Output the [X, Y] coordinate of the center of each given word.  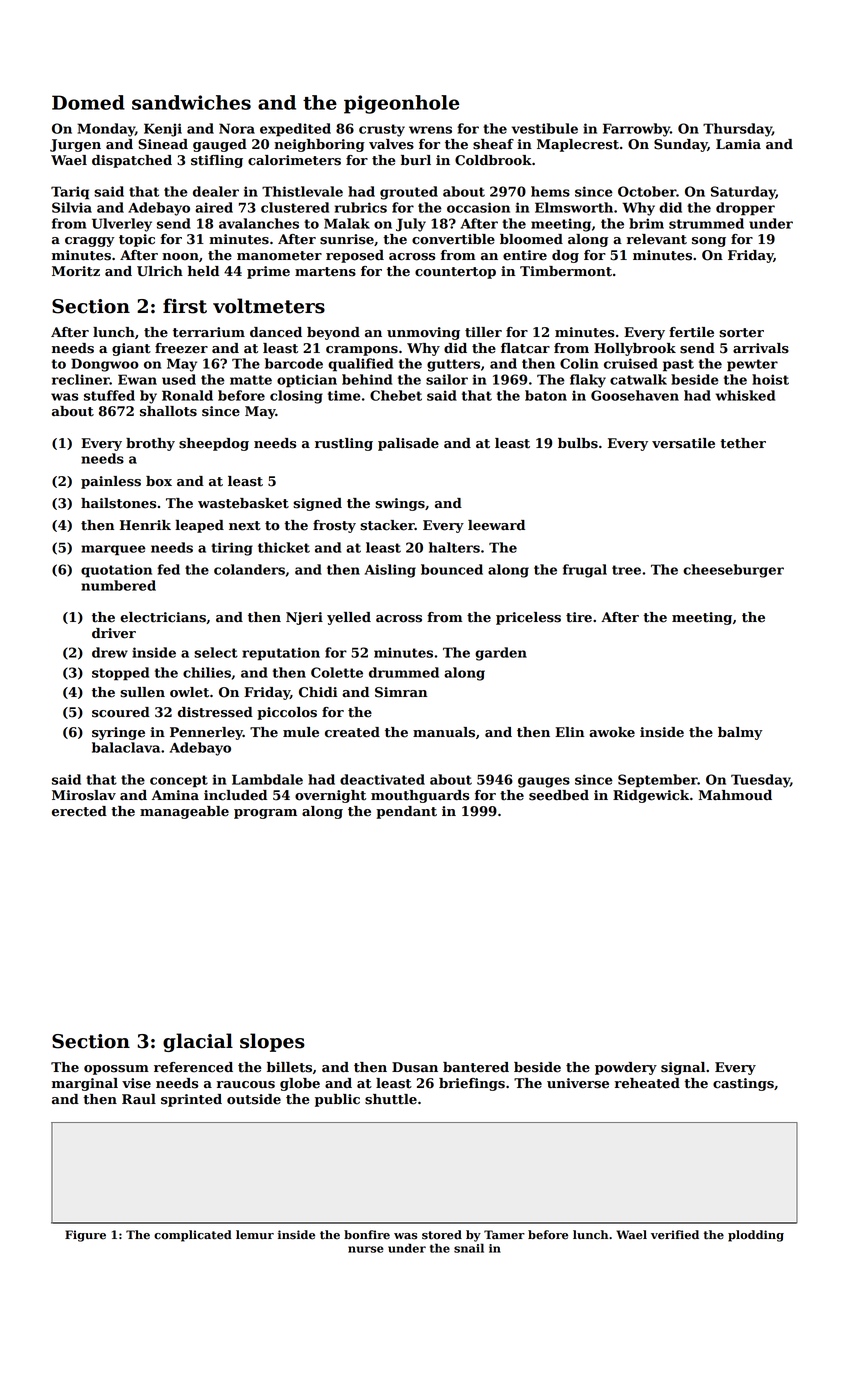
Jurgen [75, 145]
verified [675, 1235]
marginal [85, 1084]
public [337, 1100]
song [709, 242]
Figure [85, 1236]
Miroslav [84, 795]
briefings [472, 1084]
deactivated [382, 779]
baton [546, 395]
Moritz [76, 271]
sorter [741, 333]
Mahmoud [735, 795]
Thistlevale [302, 191]
